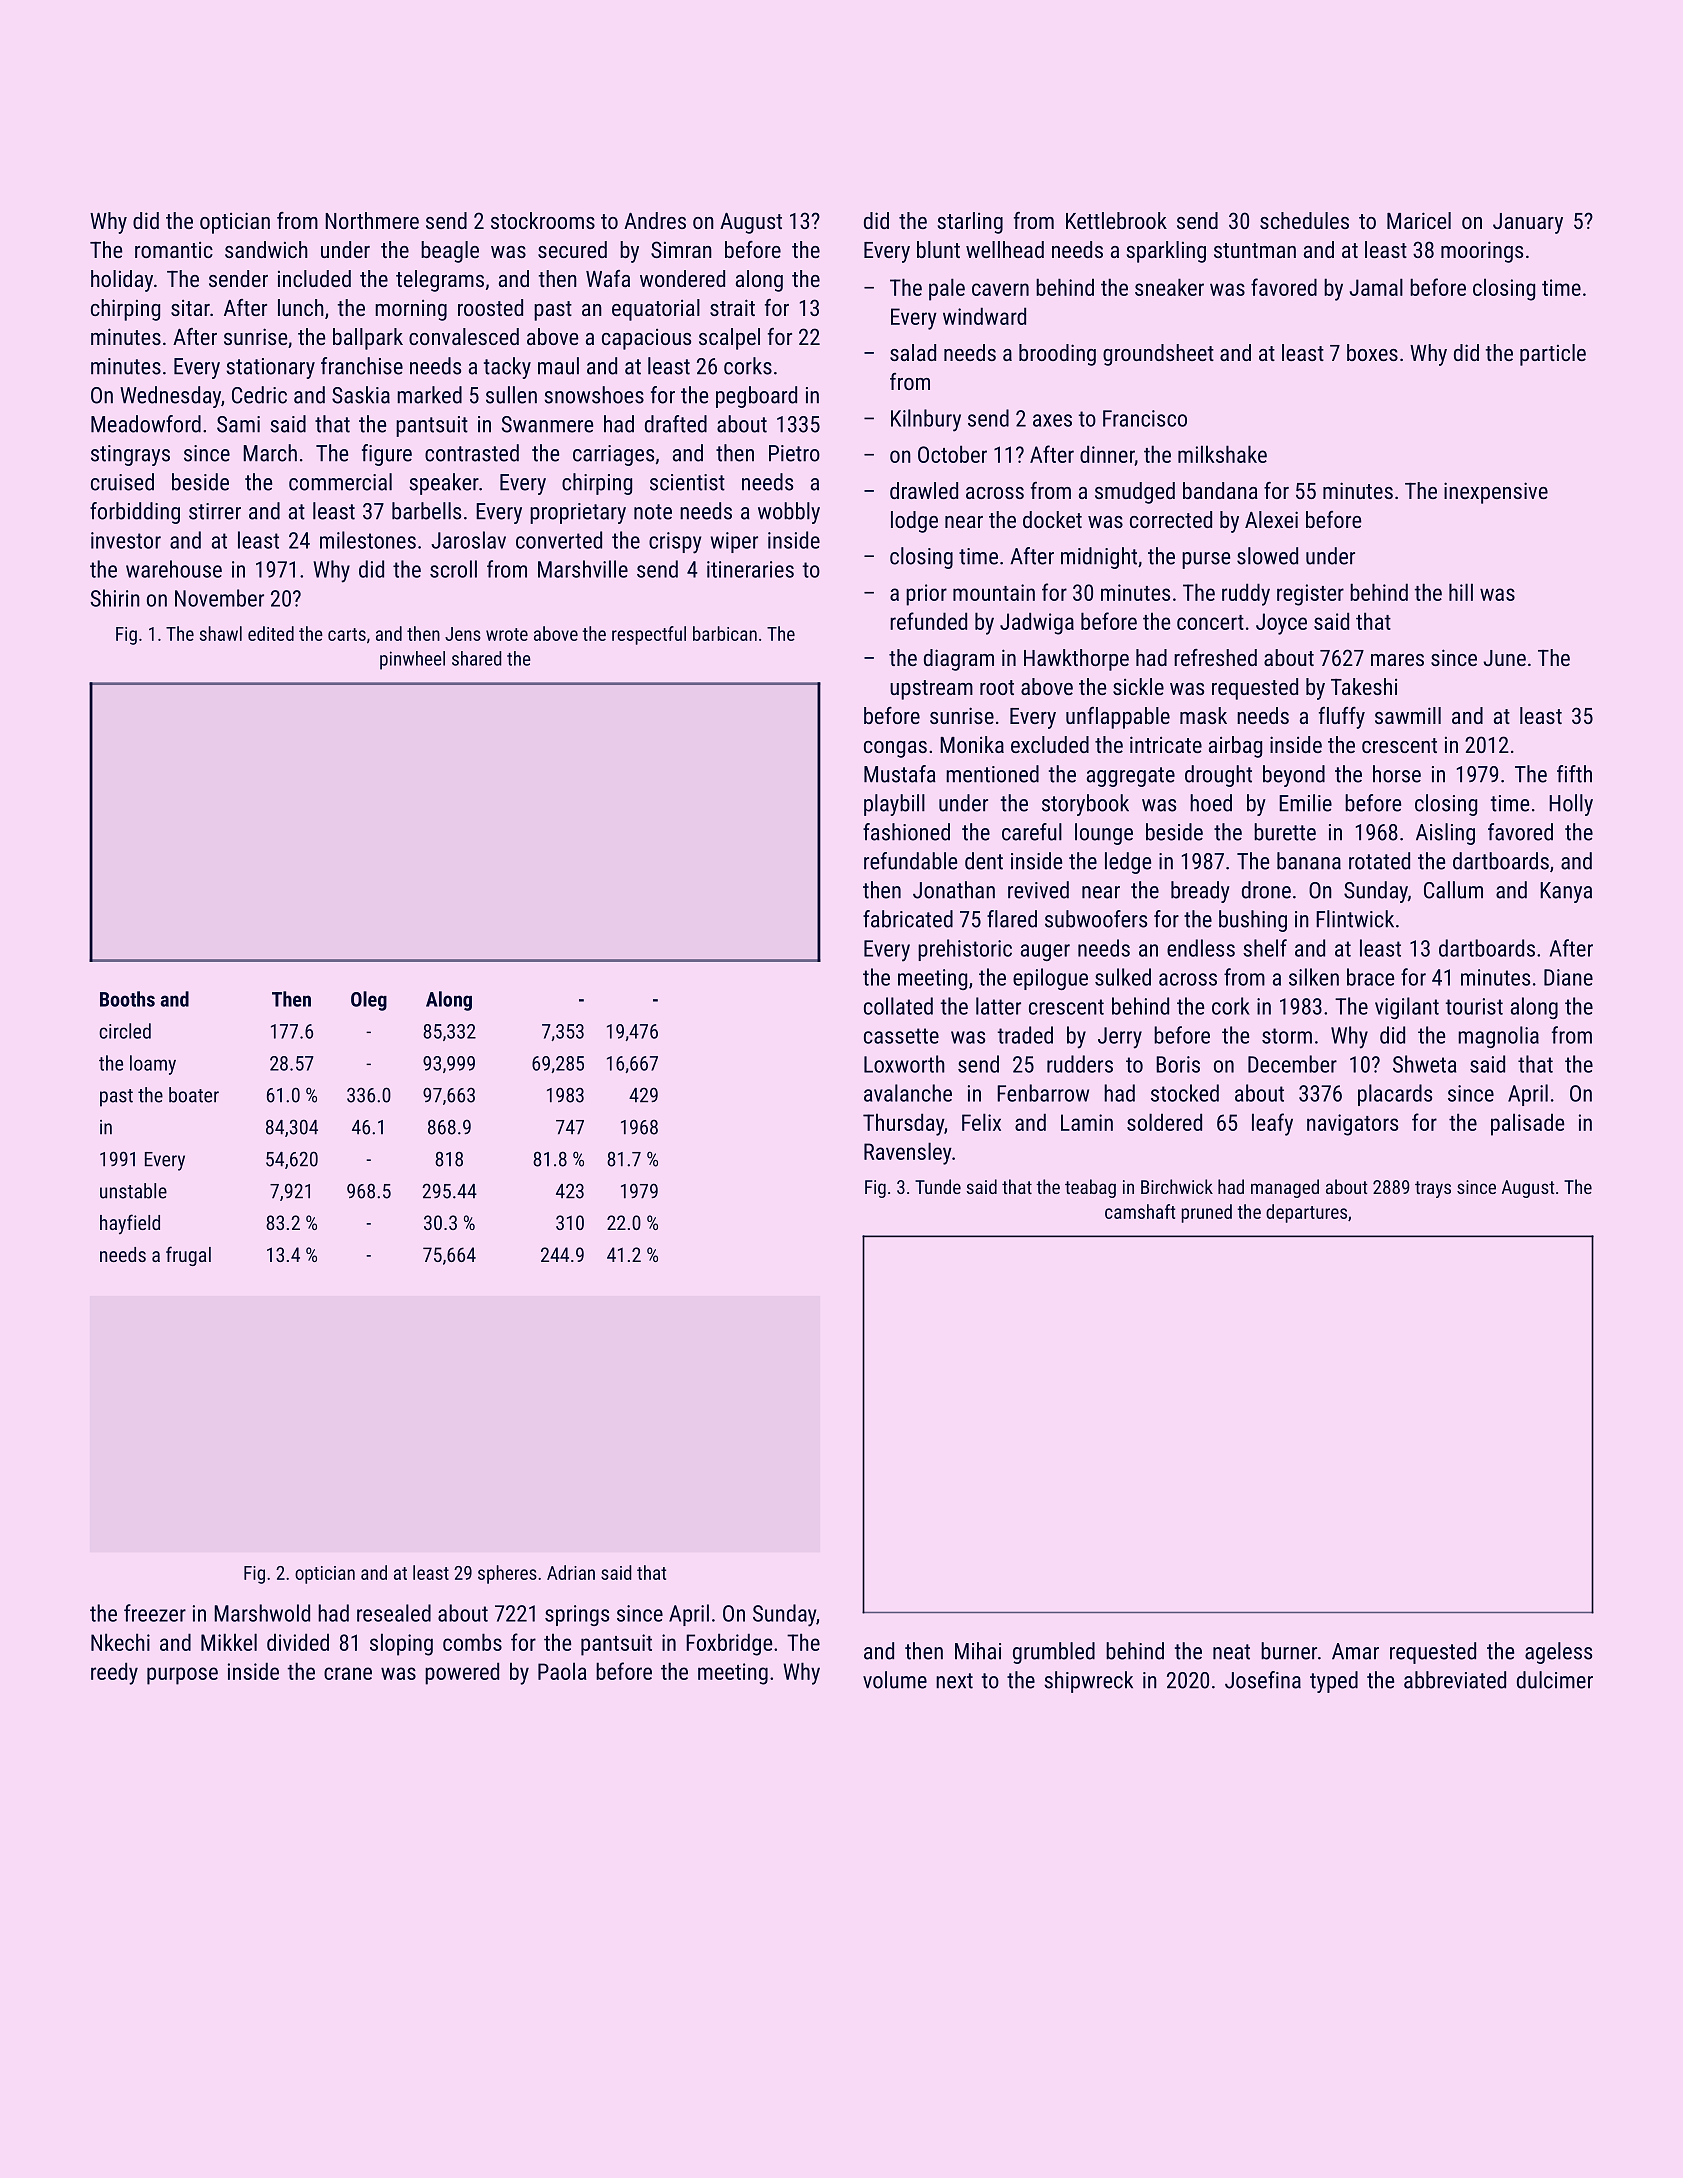 The height and width of the page is (2178, 1683). What do you see at coordinates (571, 1572) in the page?
I see `Adrian` at bounding box center [571, 1572].
